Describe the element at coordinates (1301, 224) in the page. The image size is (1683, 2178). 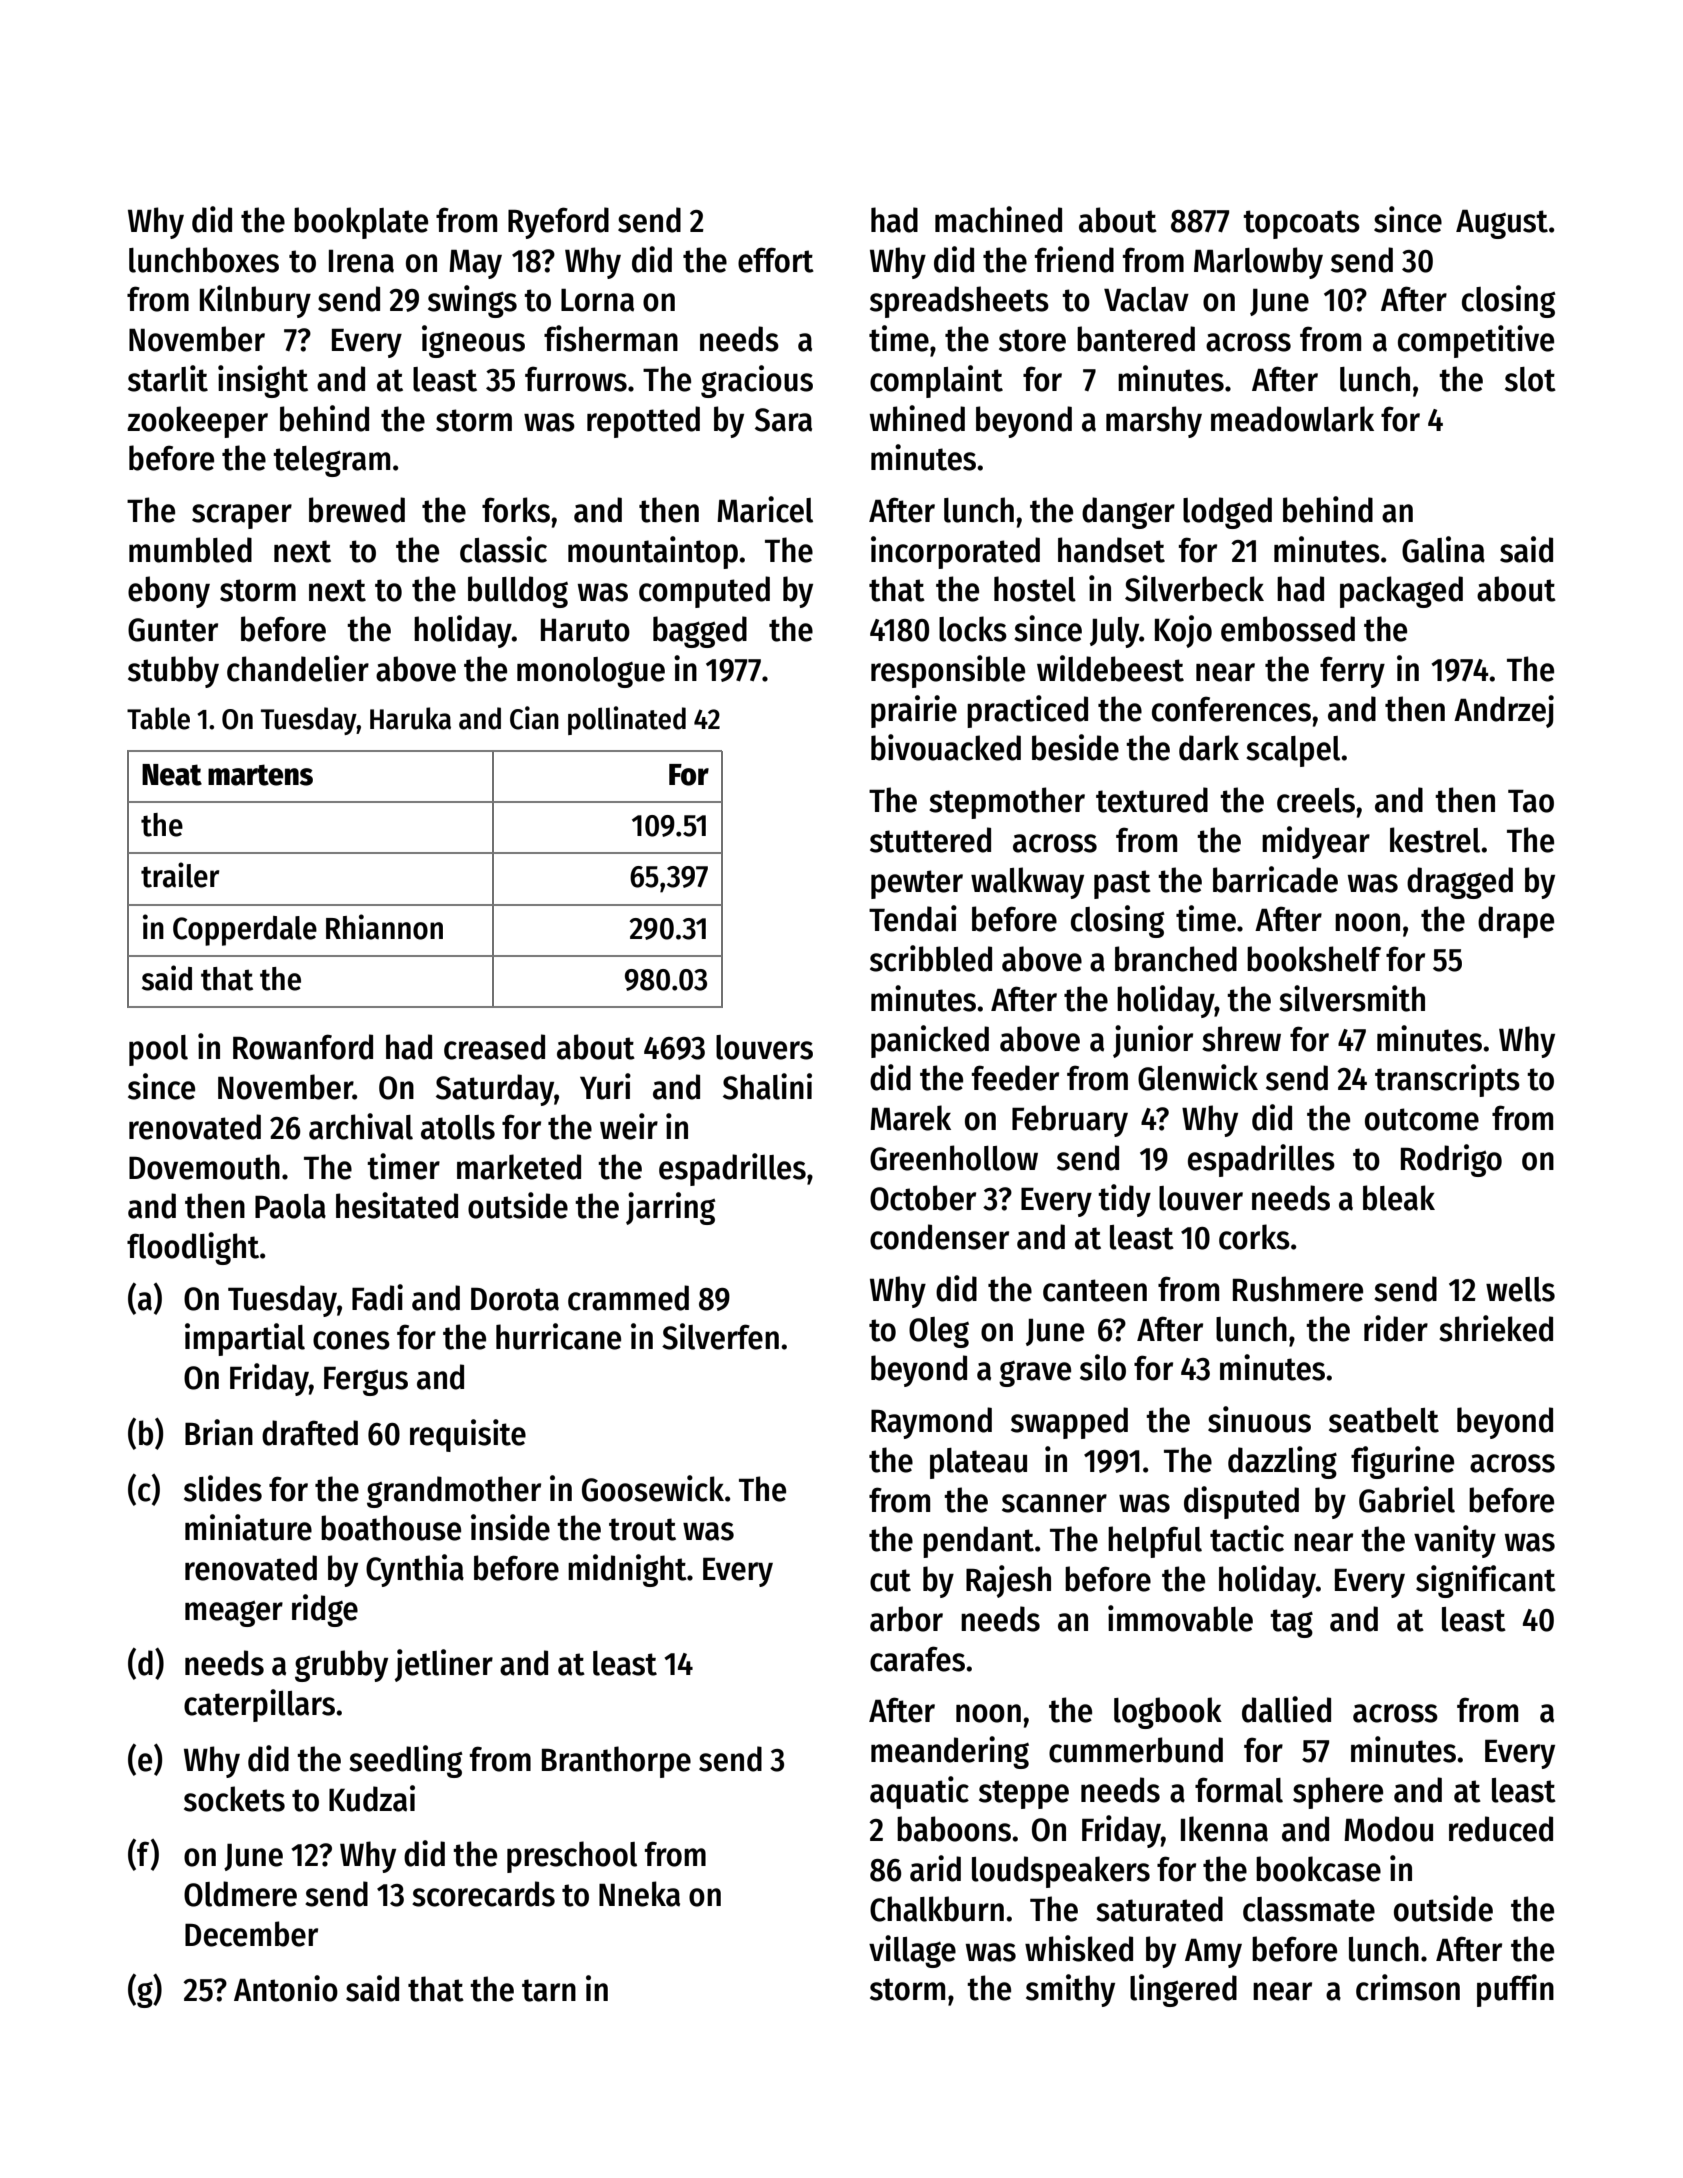
I see `topcoats` at that location.
